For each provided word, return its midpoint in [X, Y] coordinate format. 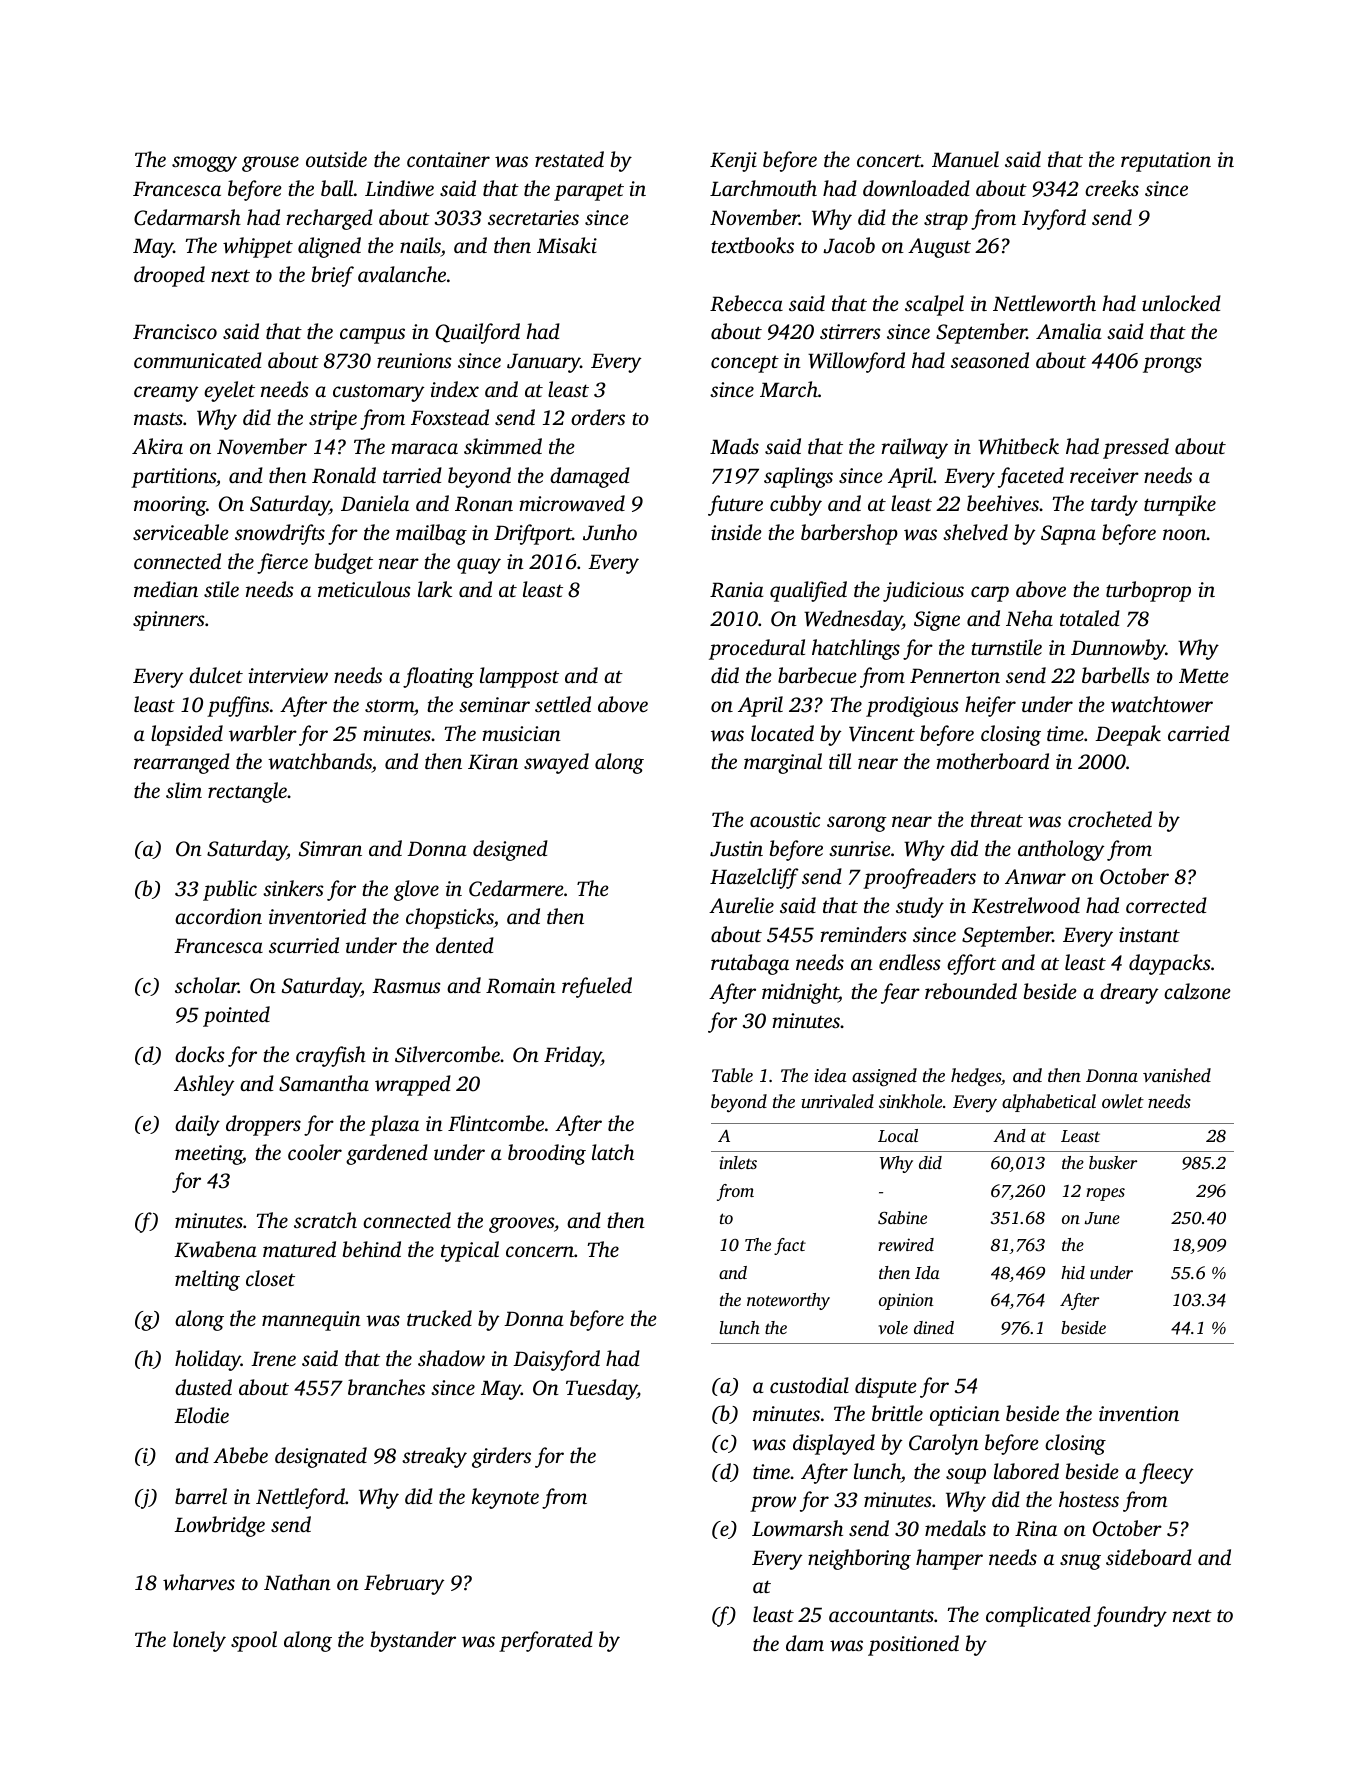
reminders [864, 934]
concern [540, 1251]
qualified [808, 591]
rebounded [971, 991]
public [230, 890]
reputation [1166, 162]
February [404, 1584]
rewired [906, 1244]
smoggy [204, 164]
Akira [157, 446]
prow [773, 1504]
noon [1185, 534]
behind [372, 1249]
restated [569, 159]
